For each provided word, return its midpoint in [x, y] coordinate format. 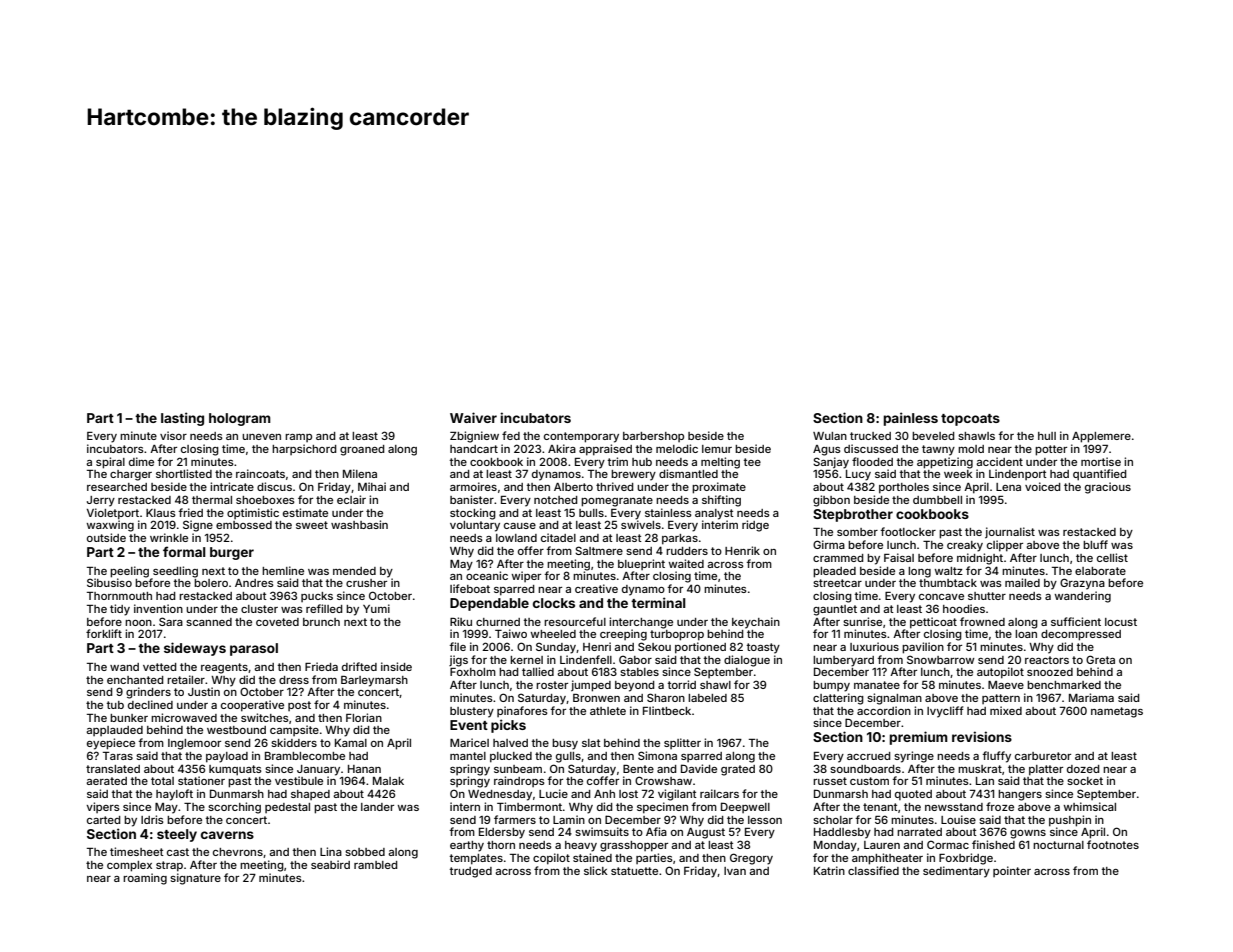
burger [232, 553]
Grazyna [1082, 584]
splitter [682, 743]
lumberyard [843, 661]
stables [639, 672]
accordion [884, 710]
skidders [294, 742]
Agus [827, 450]
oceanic [487, 575]
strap [169, 866]
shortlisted [184, 473]
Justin [204, 691]
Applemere [1101, 437]
